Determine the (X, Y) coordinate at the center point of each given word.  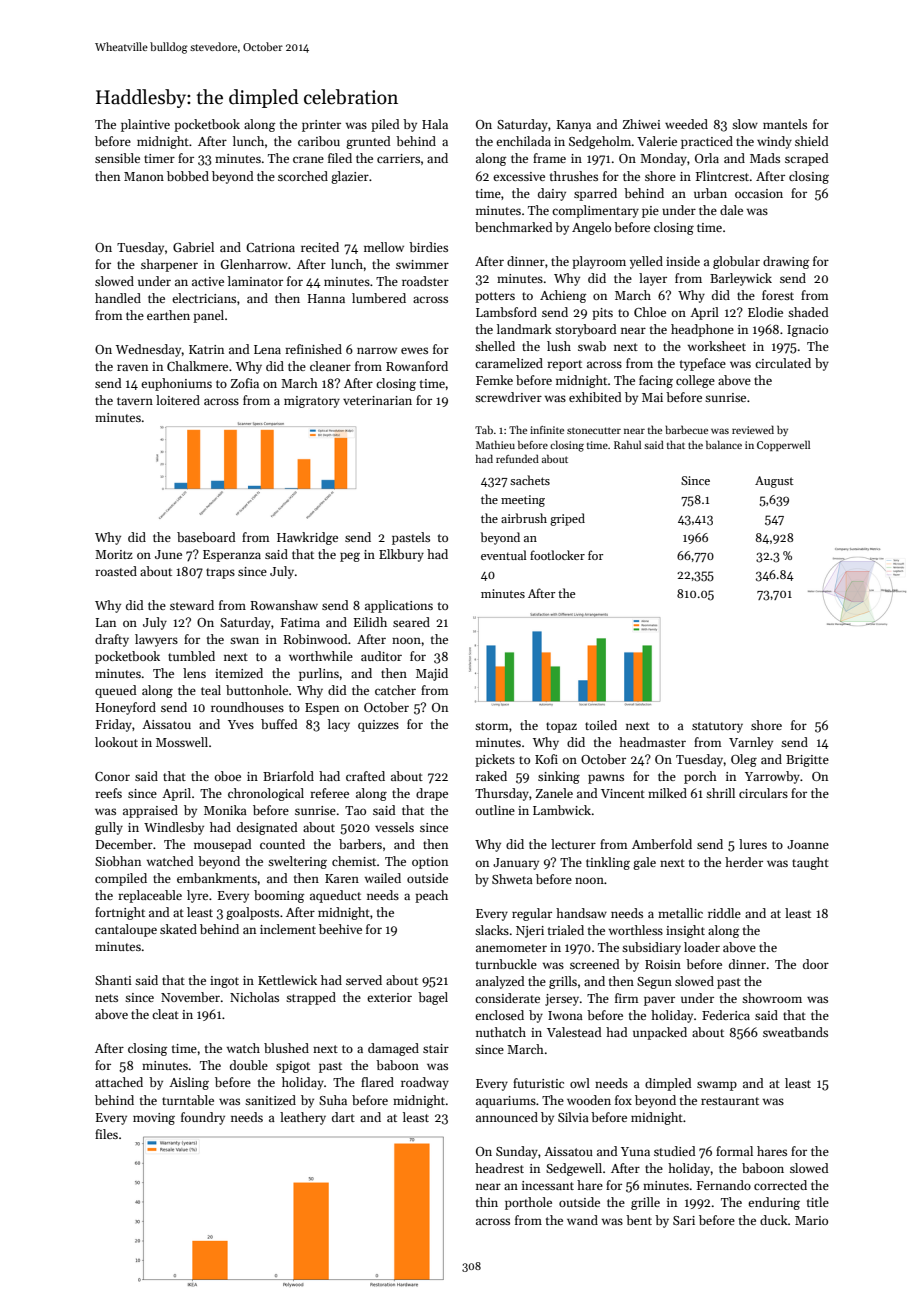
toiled (601, 725)
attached (119, 1082)
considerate (507, 998)
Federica (726, 1015)
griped (567, 519)
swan (244, 640)
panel (208, 316)
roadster (425, 281)
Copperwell (783, 445)
